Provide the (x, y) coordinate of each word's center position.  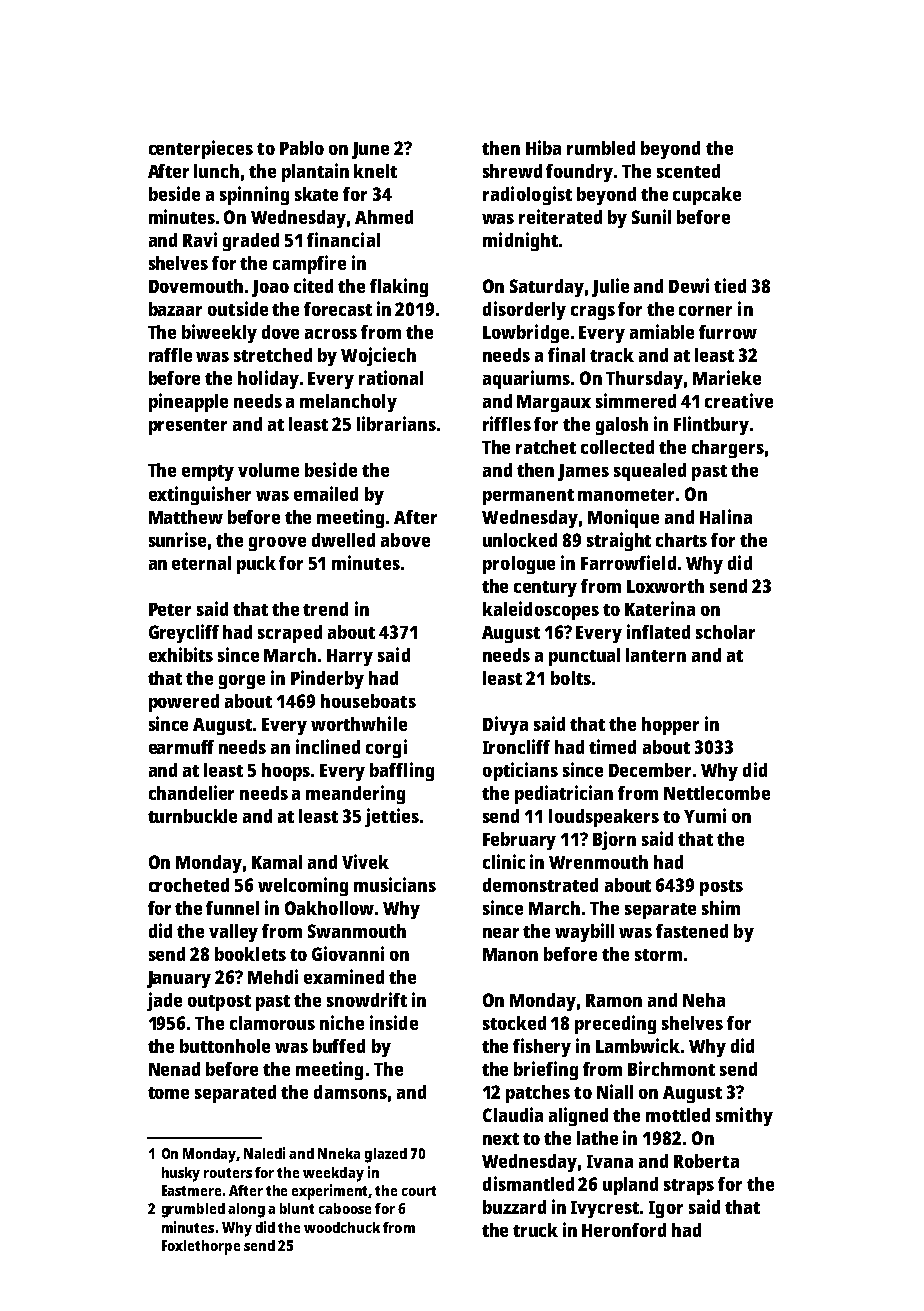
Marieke (727, 377)
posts (721, 888)
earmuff (181, 747)
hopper (670, 726)
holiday (268, 379)
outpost (219, 1003)
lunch (216, 171)
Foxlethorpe (201, 1247)
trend (325, 609)
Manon (510, 954)
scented (688, 171)
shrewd (512, 171)
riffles (507, 423)
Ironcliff (516, 746)
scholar (725, 632)
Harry (350, 657)
